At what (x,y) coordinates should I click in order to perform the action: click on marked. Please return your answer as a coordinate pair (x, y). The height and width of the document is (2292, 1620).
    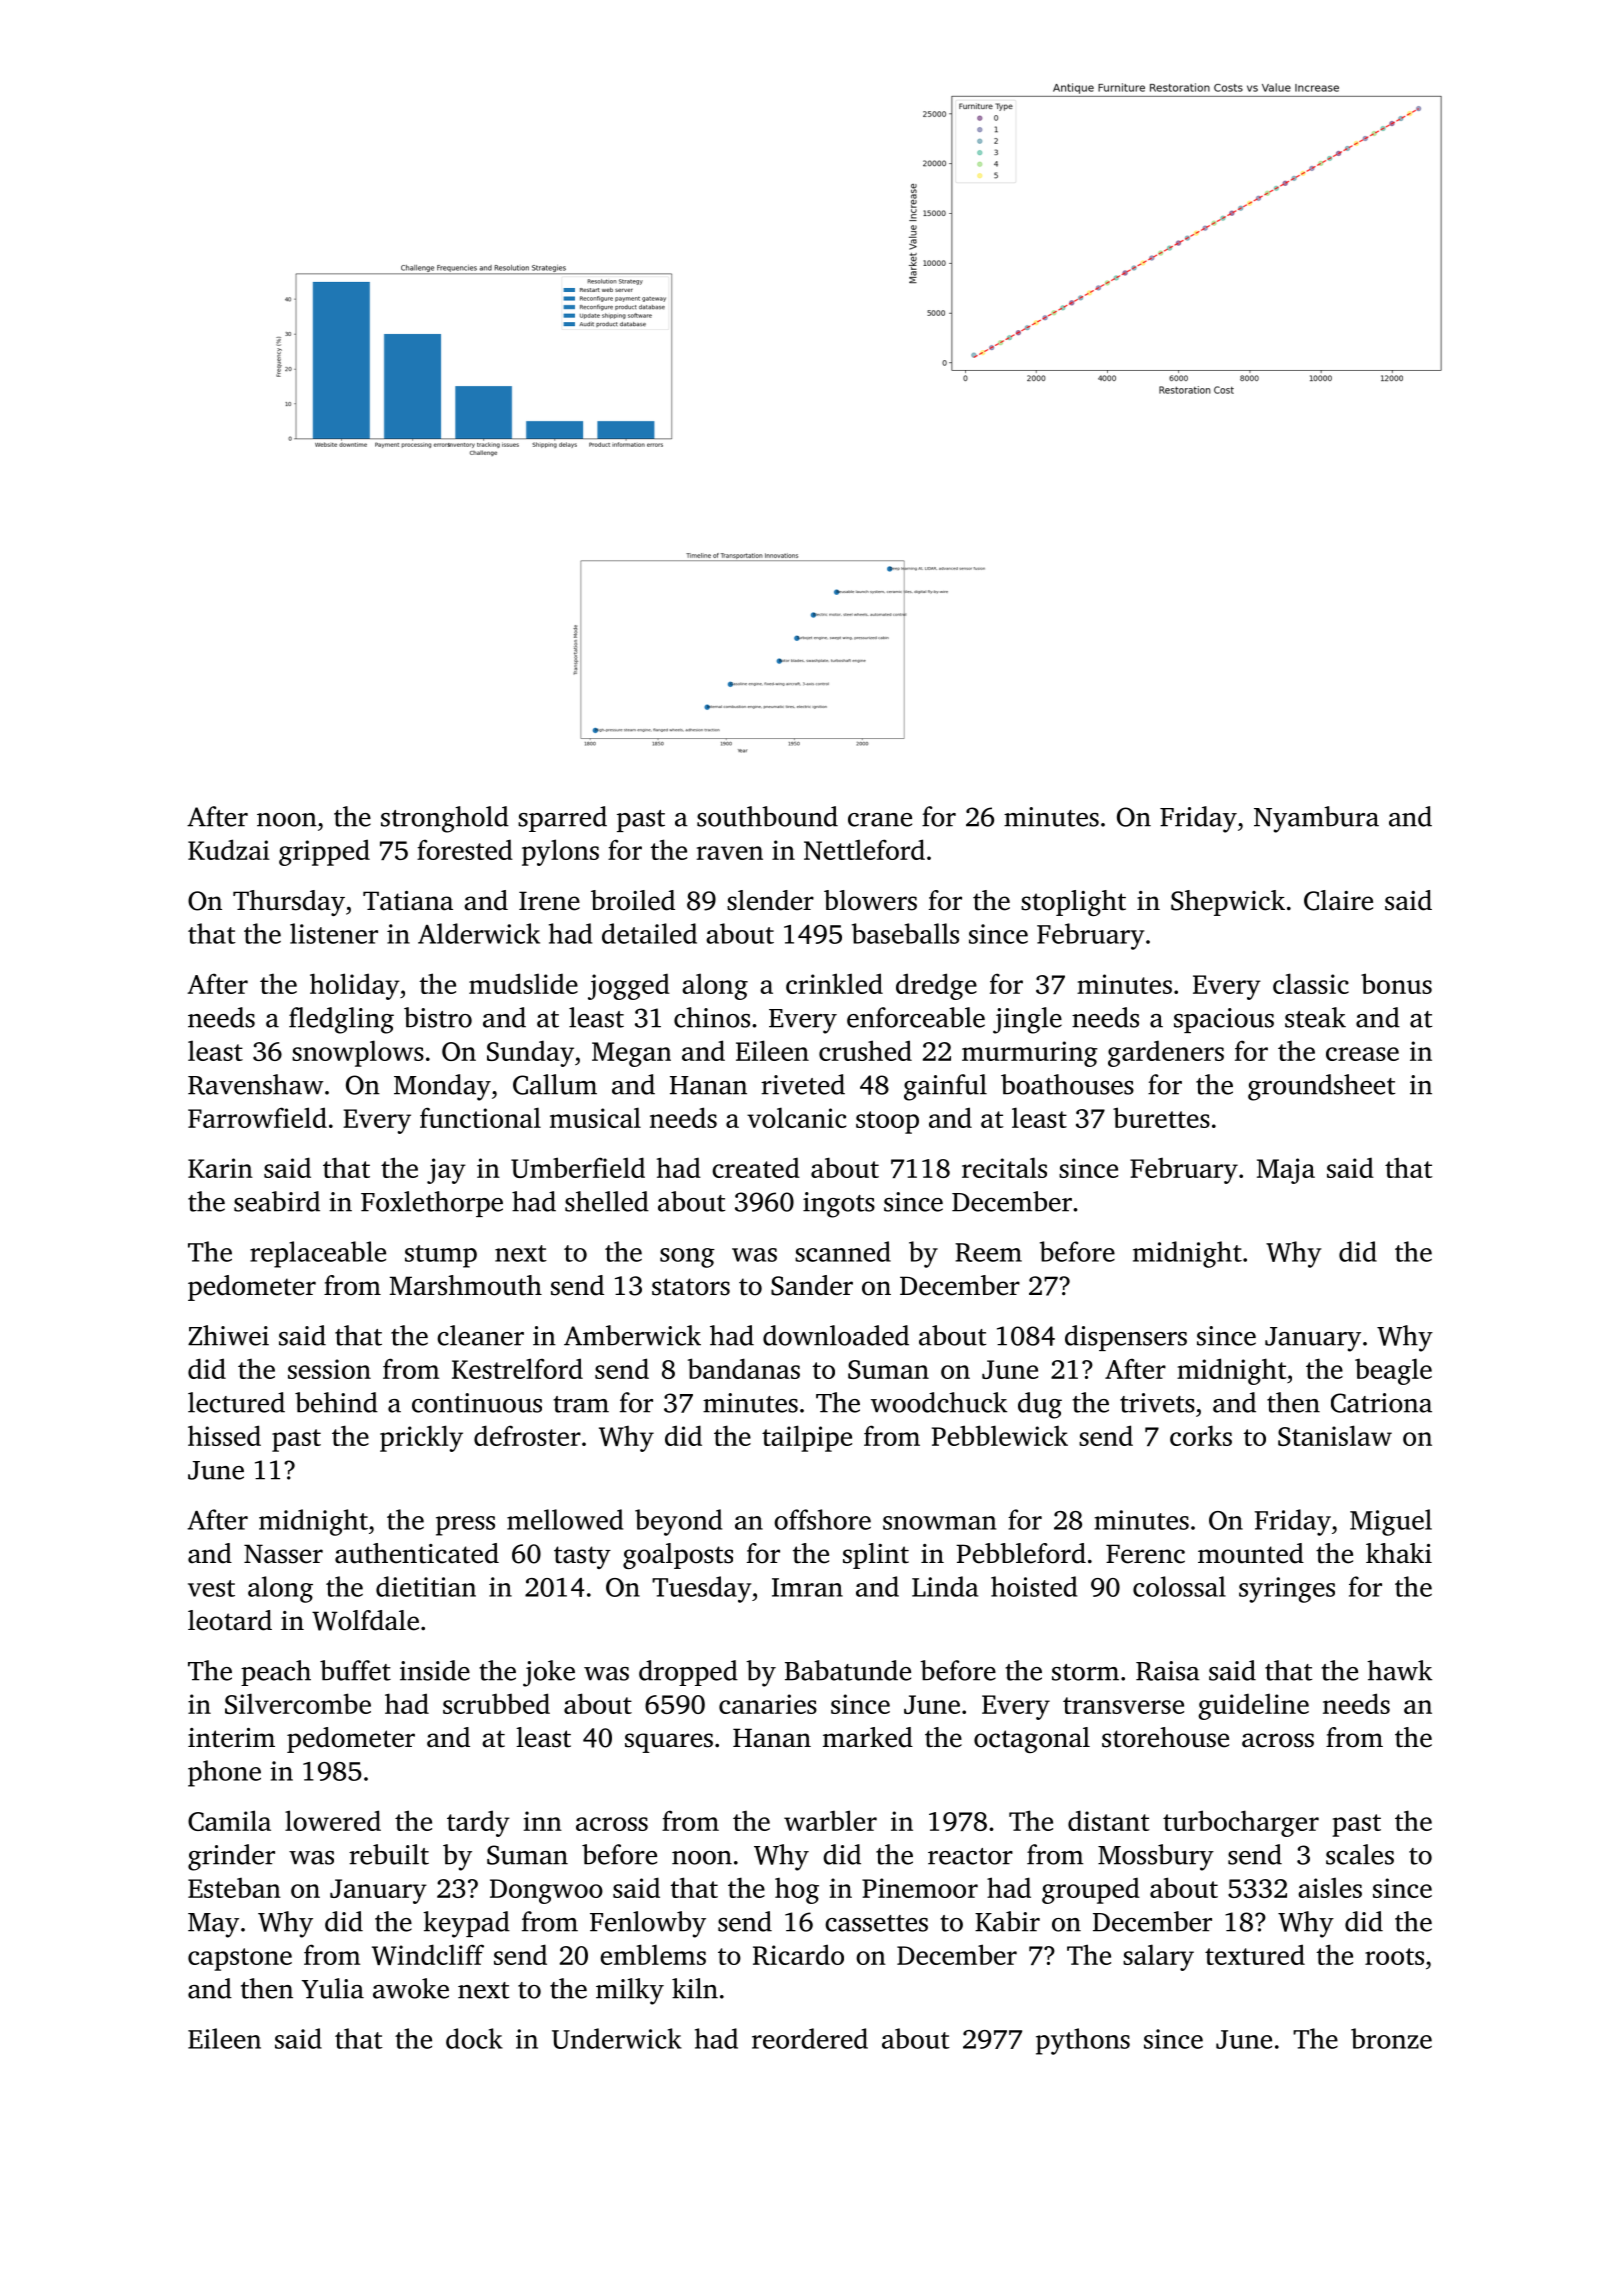
    Looking at the image, I should click on (868, 1737).
